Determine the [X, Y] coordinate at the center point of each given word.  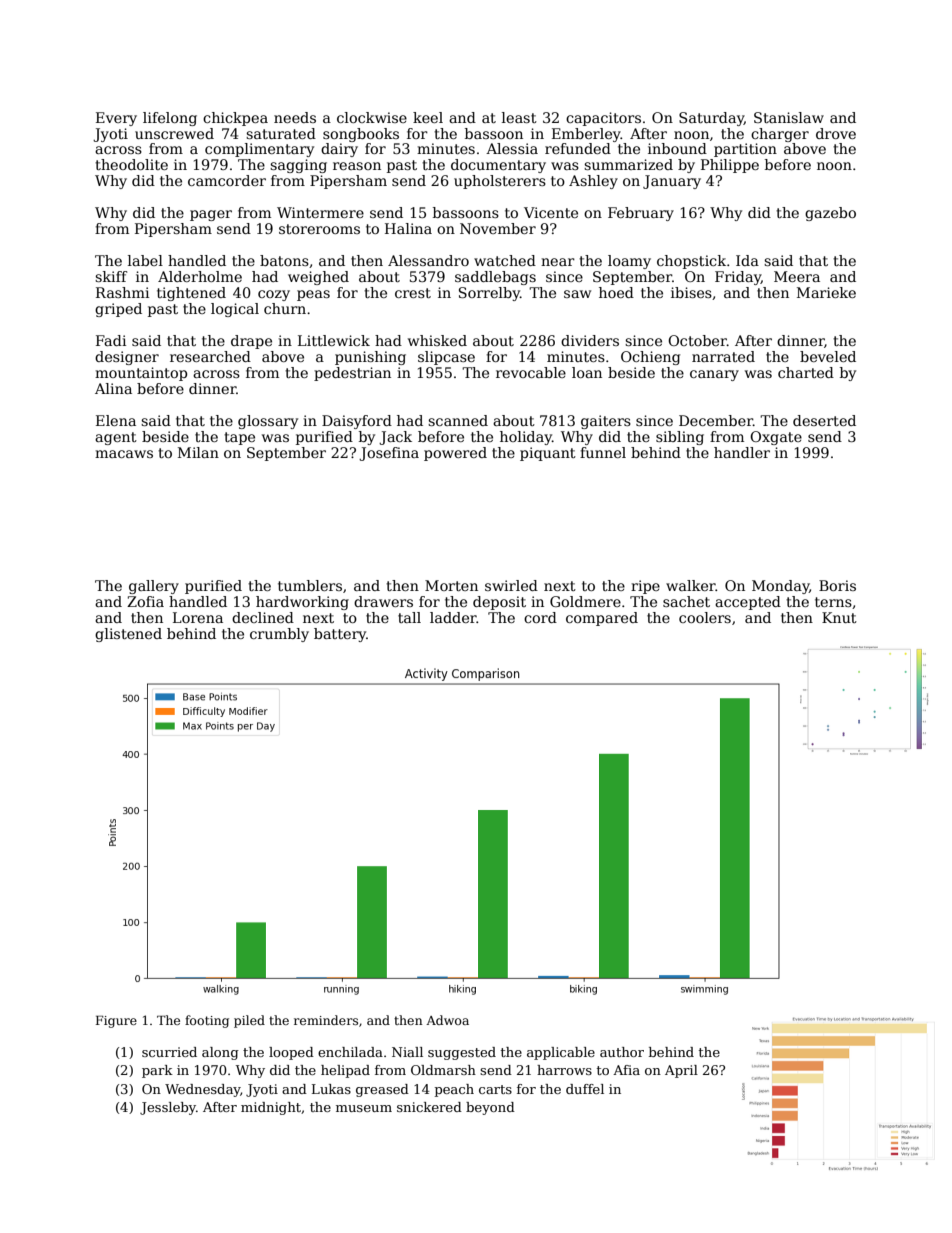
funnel [603, 452]
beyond [490, 1108]
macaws [124, 454]
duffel [585, 1089]
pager [211, 215]
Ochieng [650, 358]
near [558, 262]
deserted [824, 420]
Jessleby [168, 1108]
